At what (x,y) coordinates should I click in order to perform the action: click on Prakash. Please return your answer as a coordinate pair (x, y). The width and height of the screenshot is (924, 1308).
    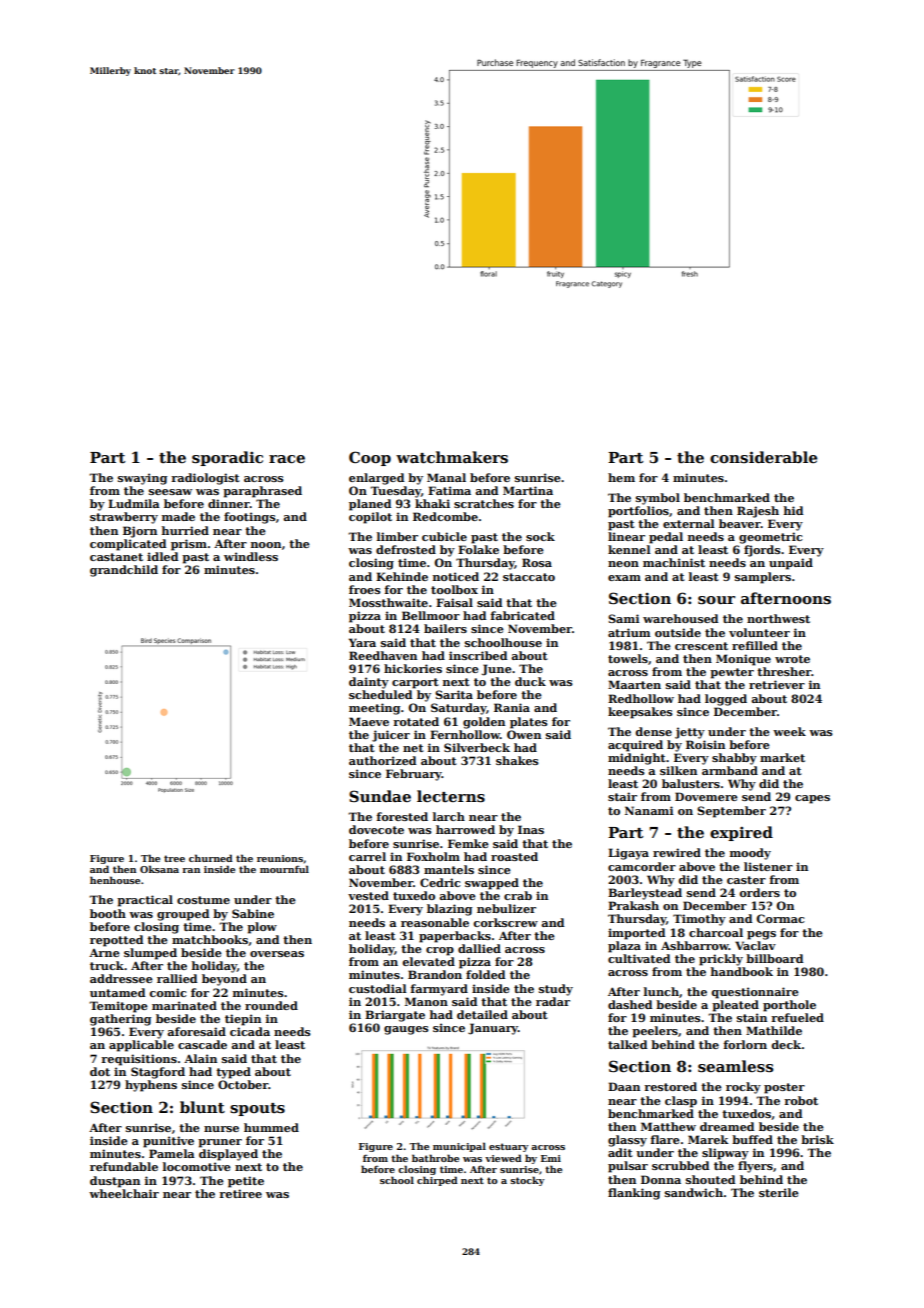
    Looking at the image, I should click on (633, 905).
